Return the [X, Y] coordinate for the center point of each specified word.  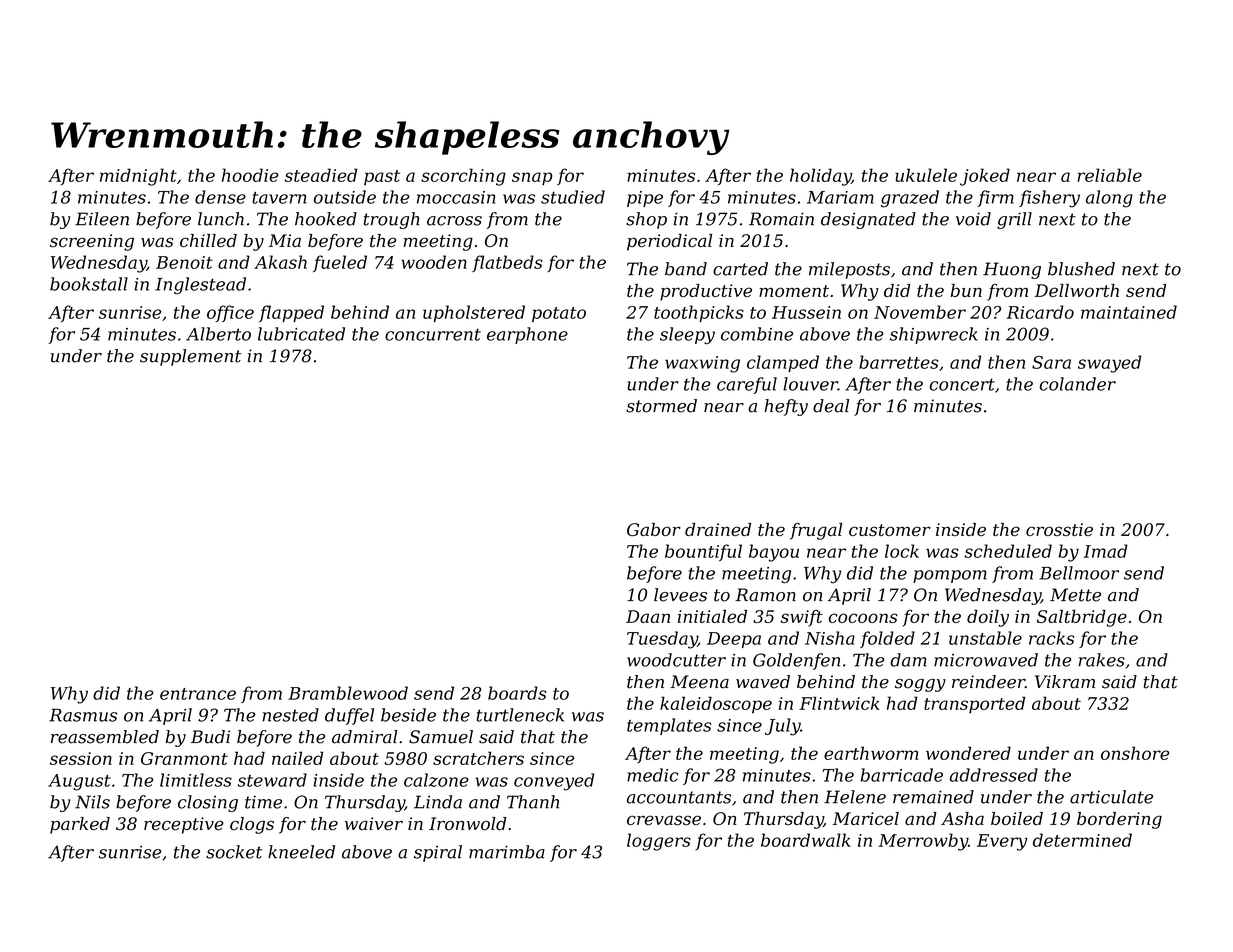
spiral [438, 853]
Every [1002, 842]
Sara [1051, 362]
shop [646, 220]
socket [234, 852]
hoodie [250, 175]
